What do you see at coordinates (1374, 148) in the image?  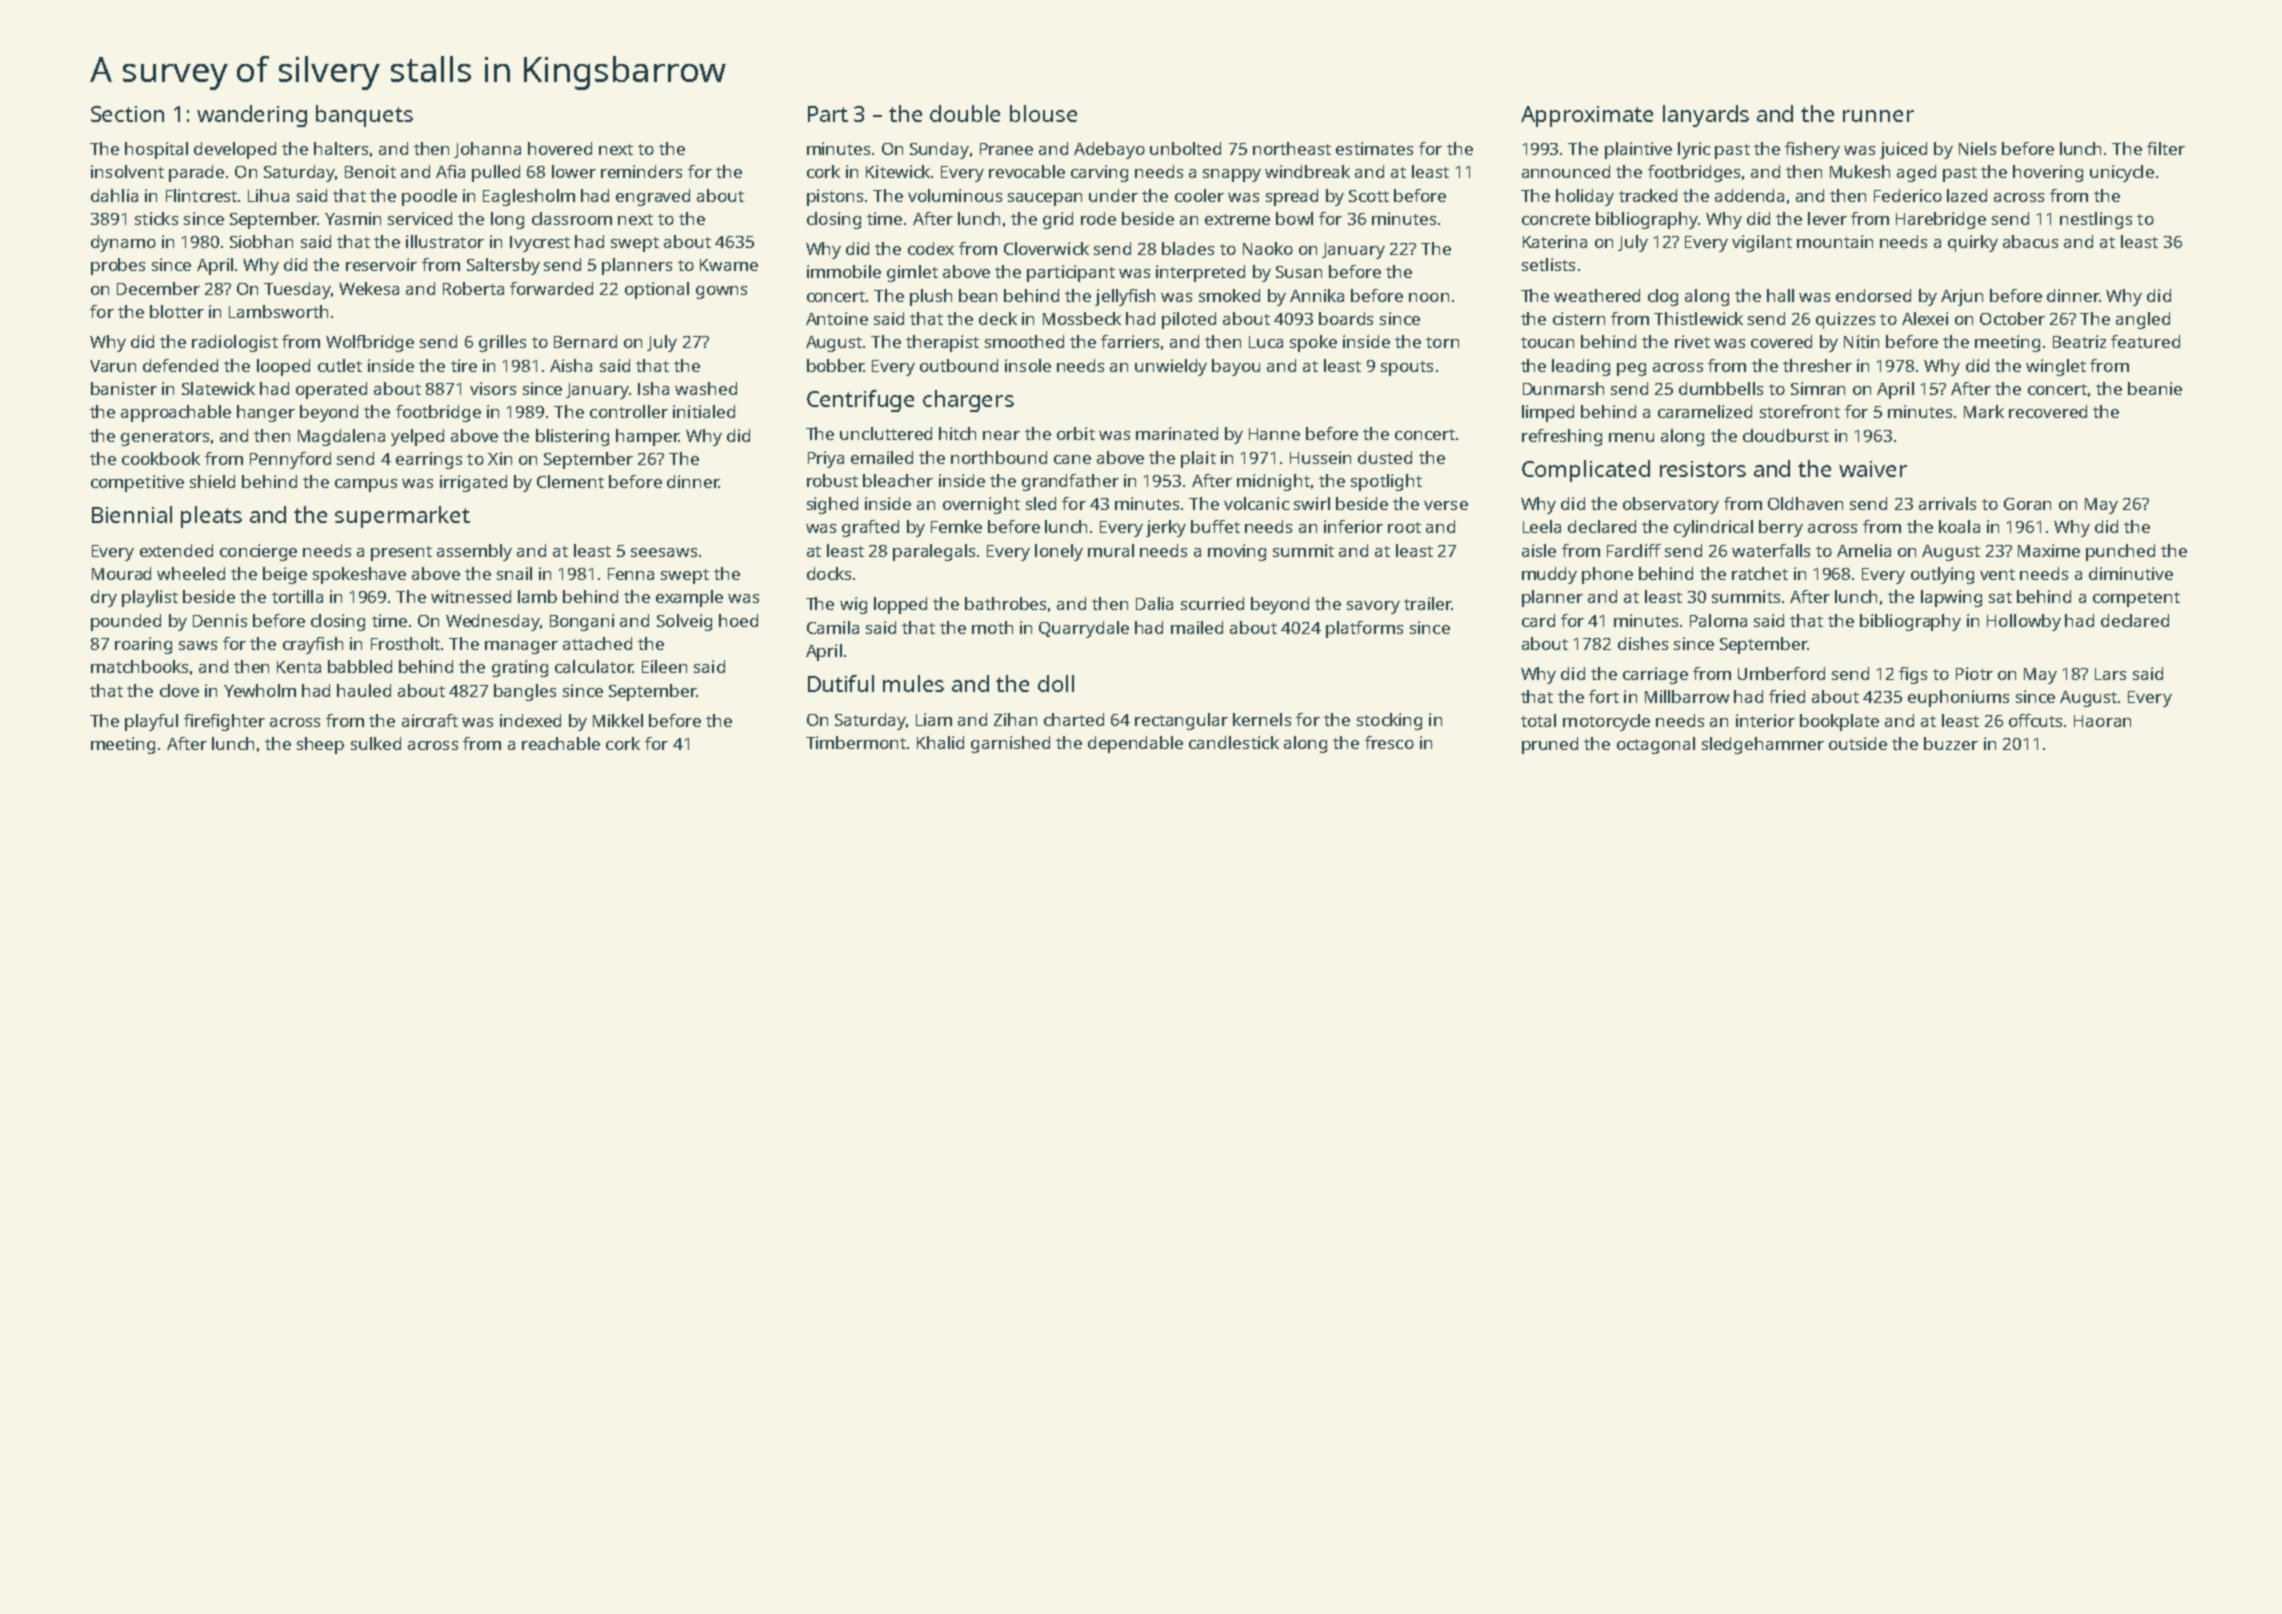 I see `estimates` at bounding box center [1374, 148].
